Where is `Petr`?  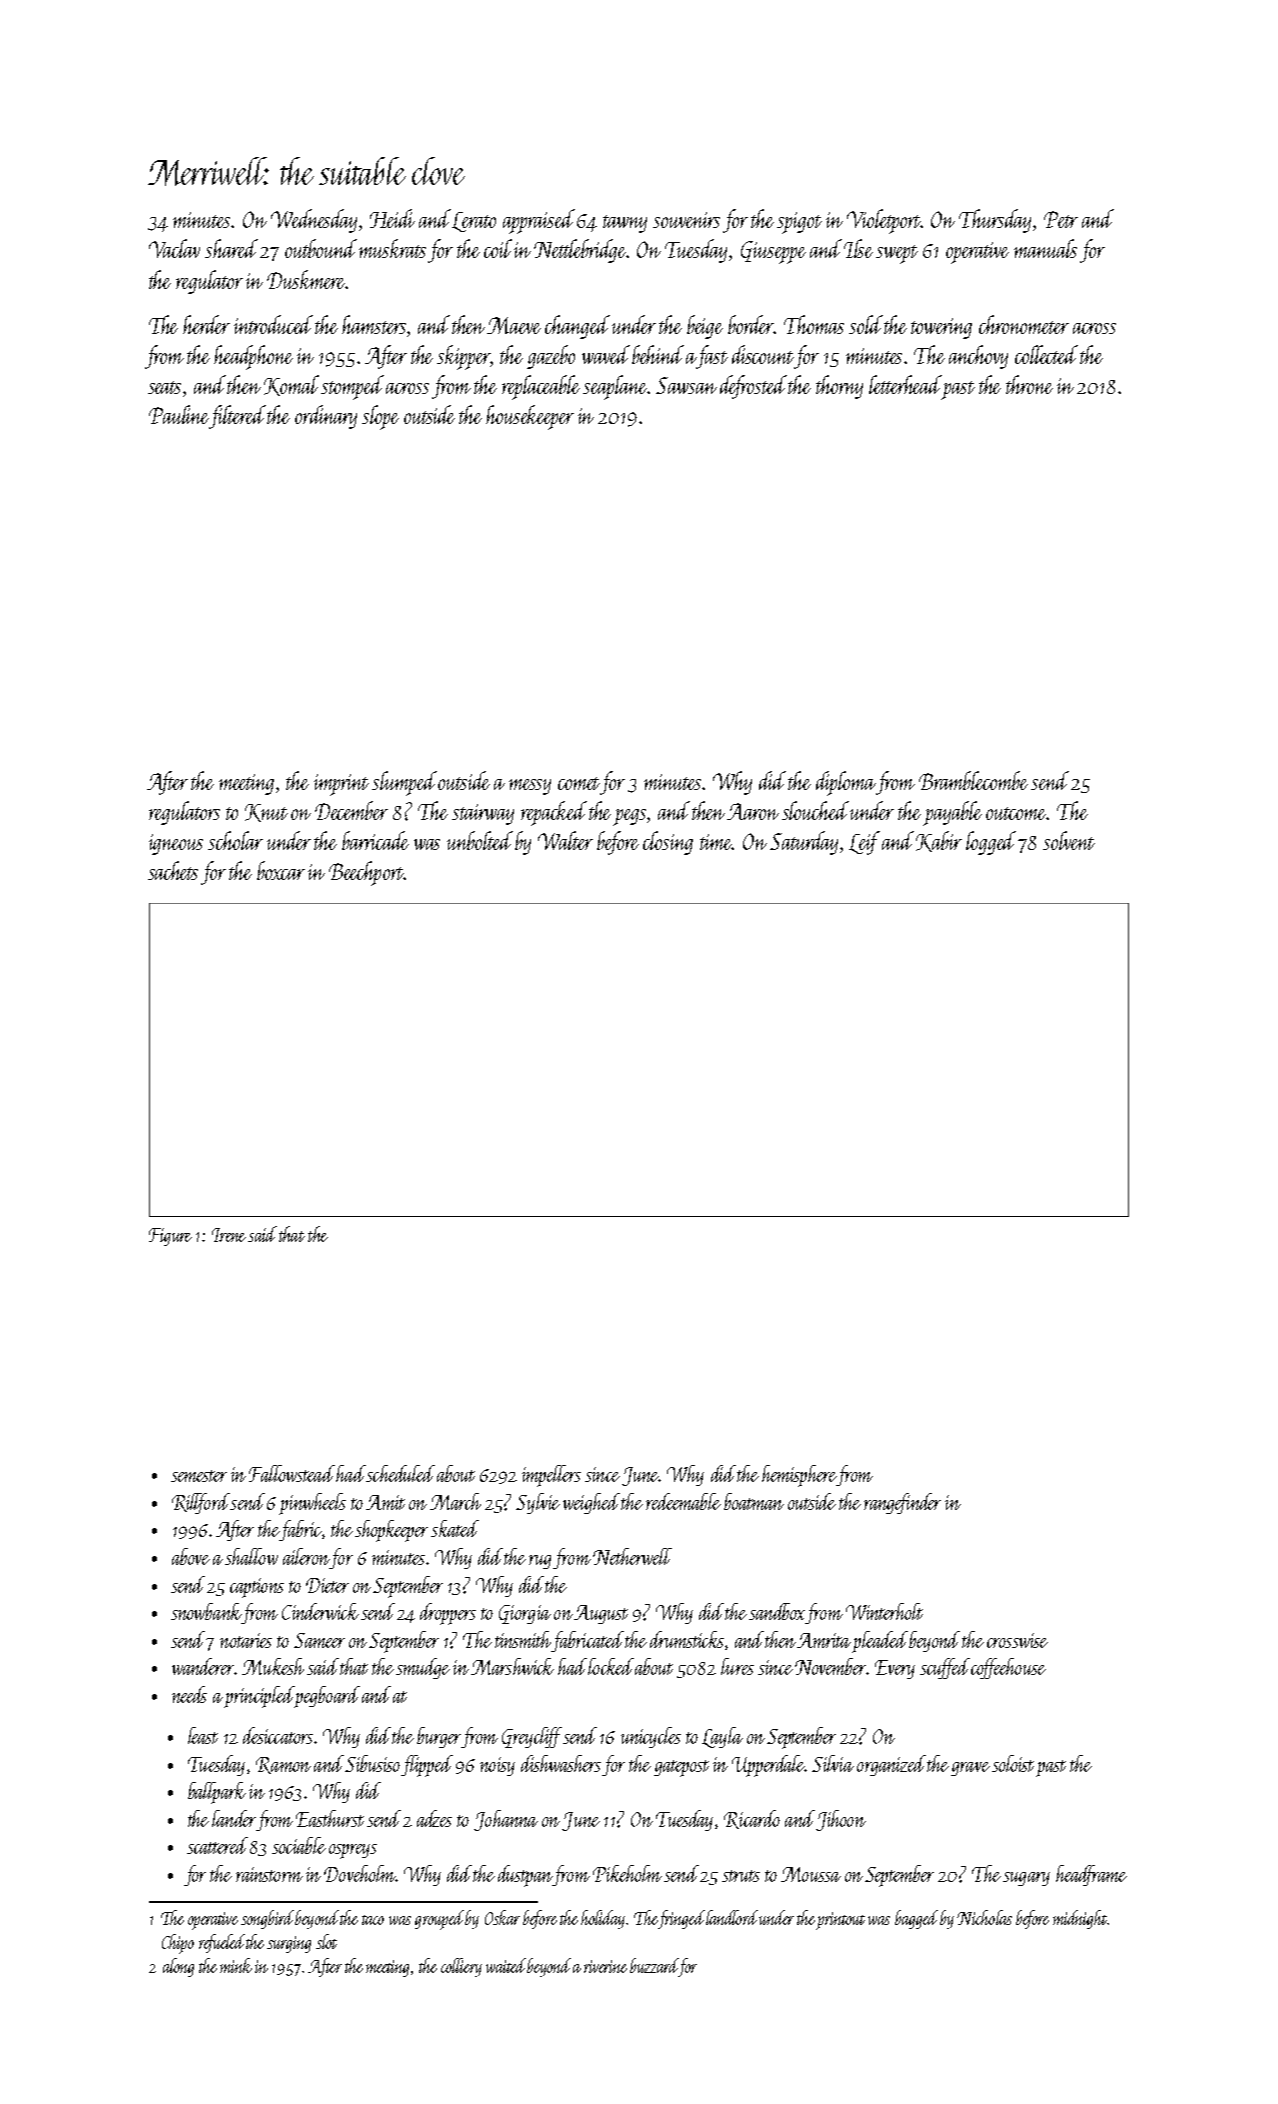
Petr is located at coordinates (1061, 219).
